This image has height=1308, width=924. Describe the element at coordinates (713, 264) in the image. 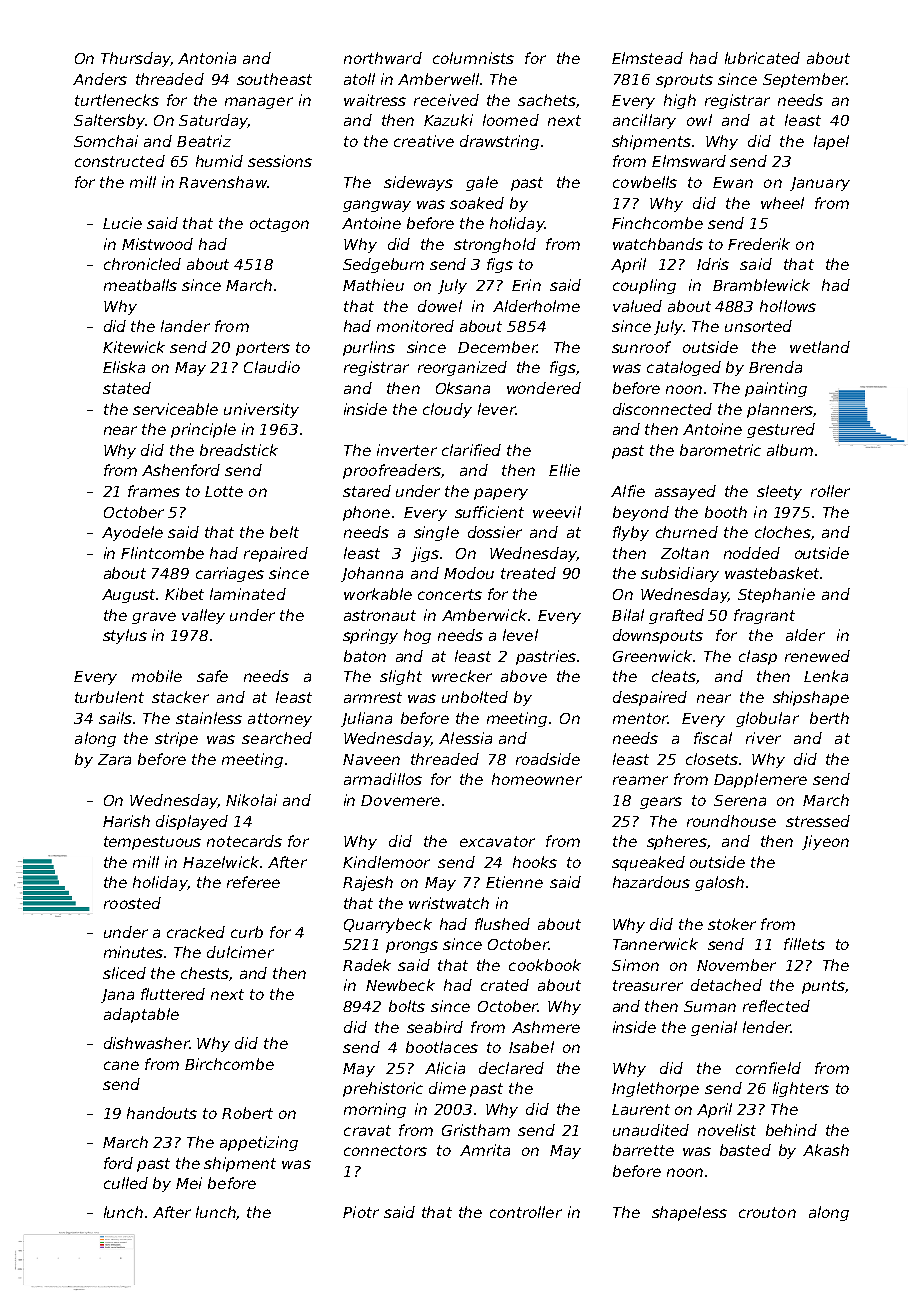

I see `Idris` at that location.
